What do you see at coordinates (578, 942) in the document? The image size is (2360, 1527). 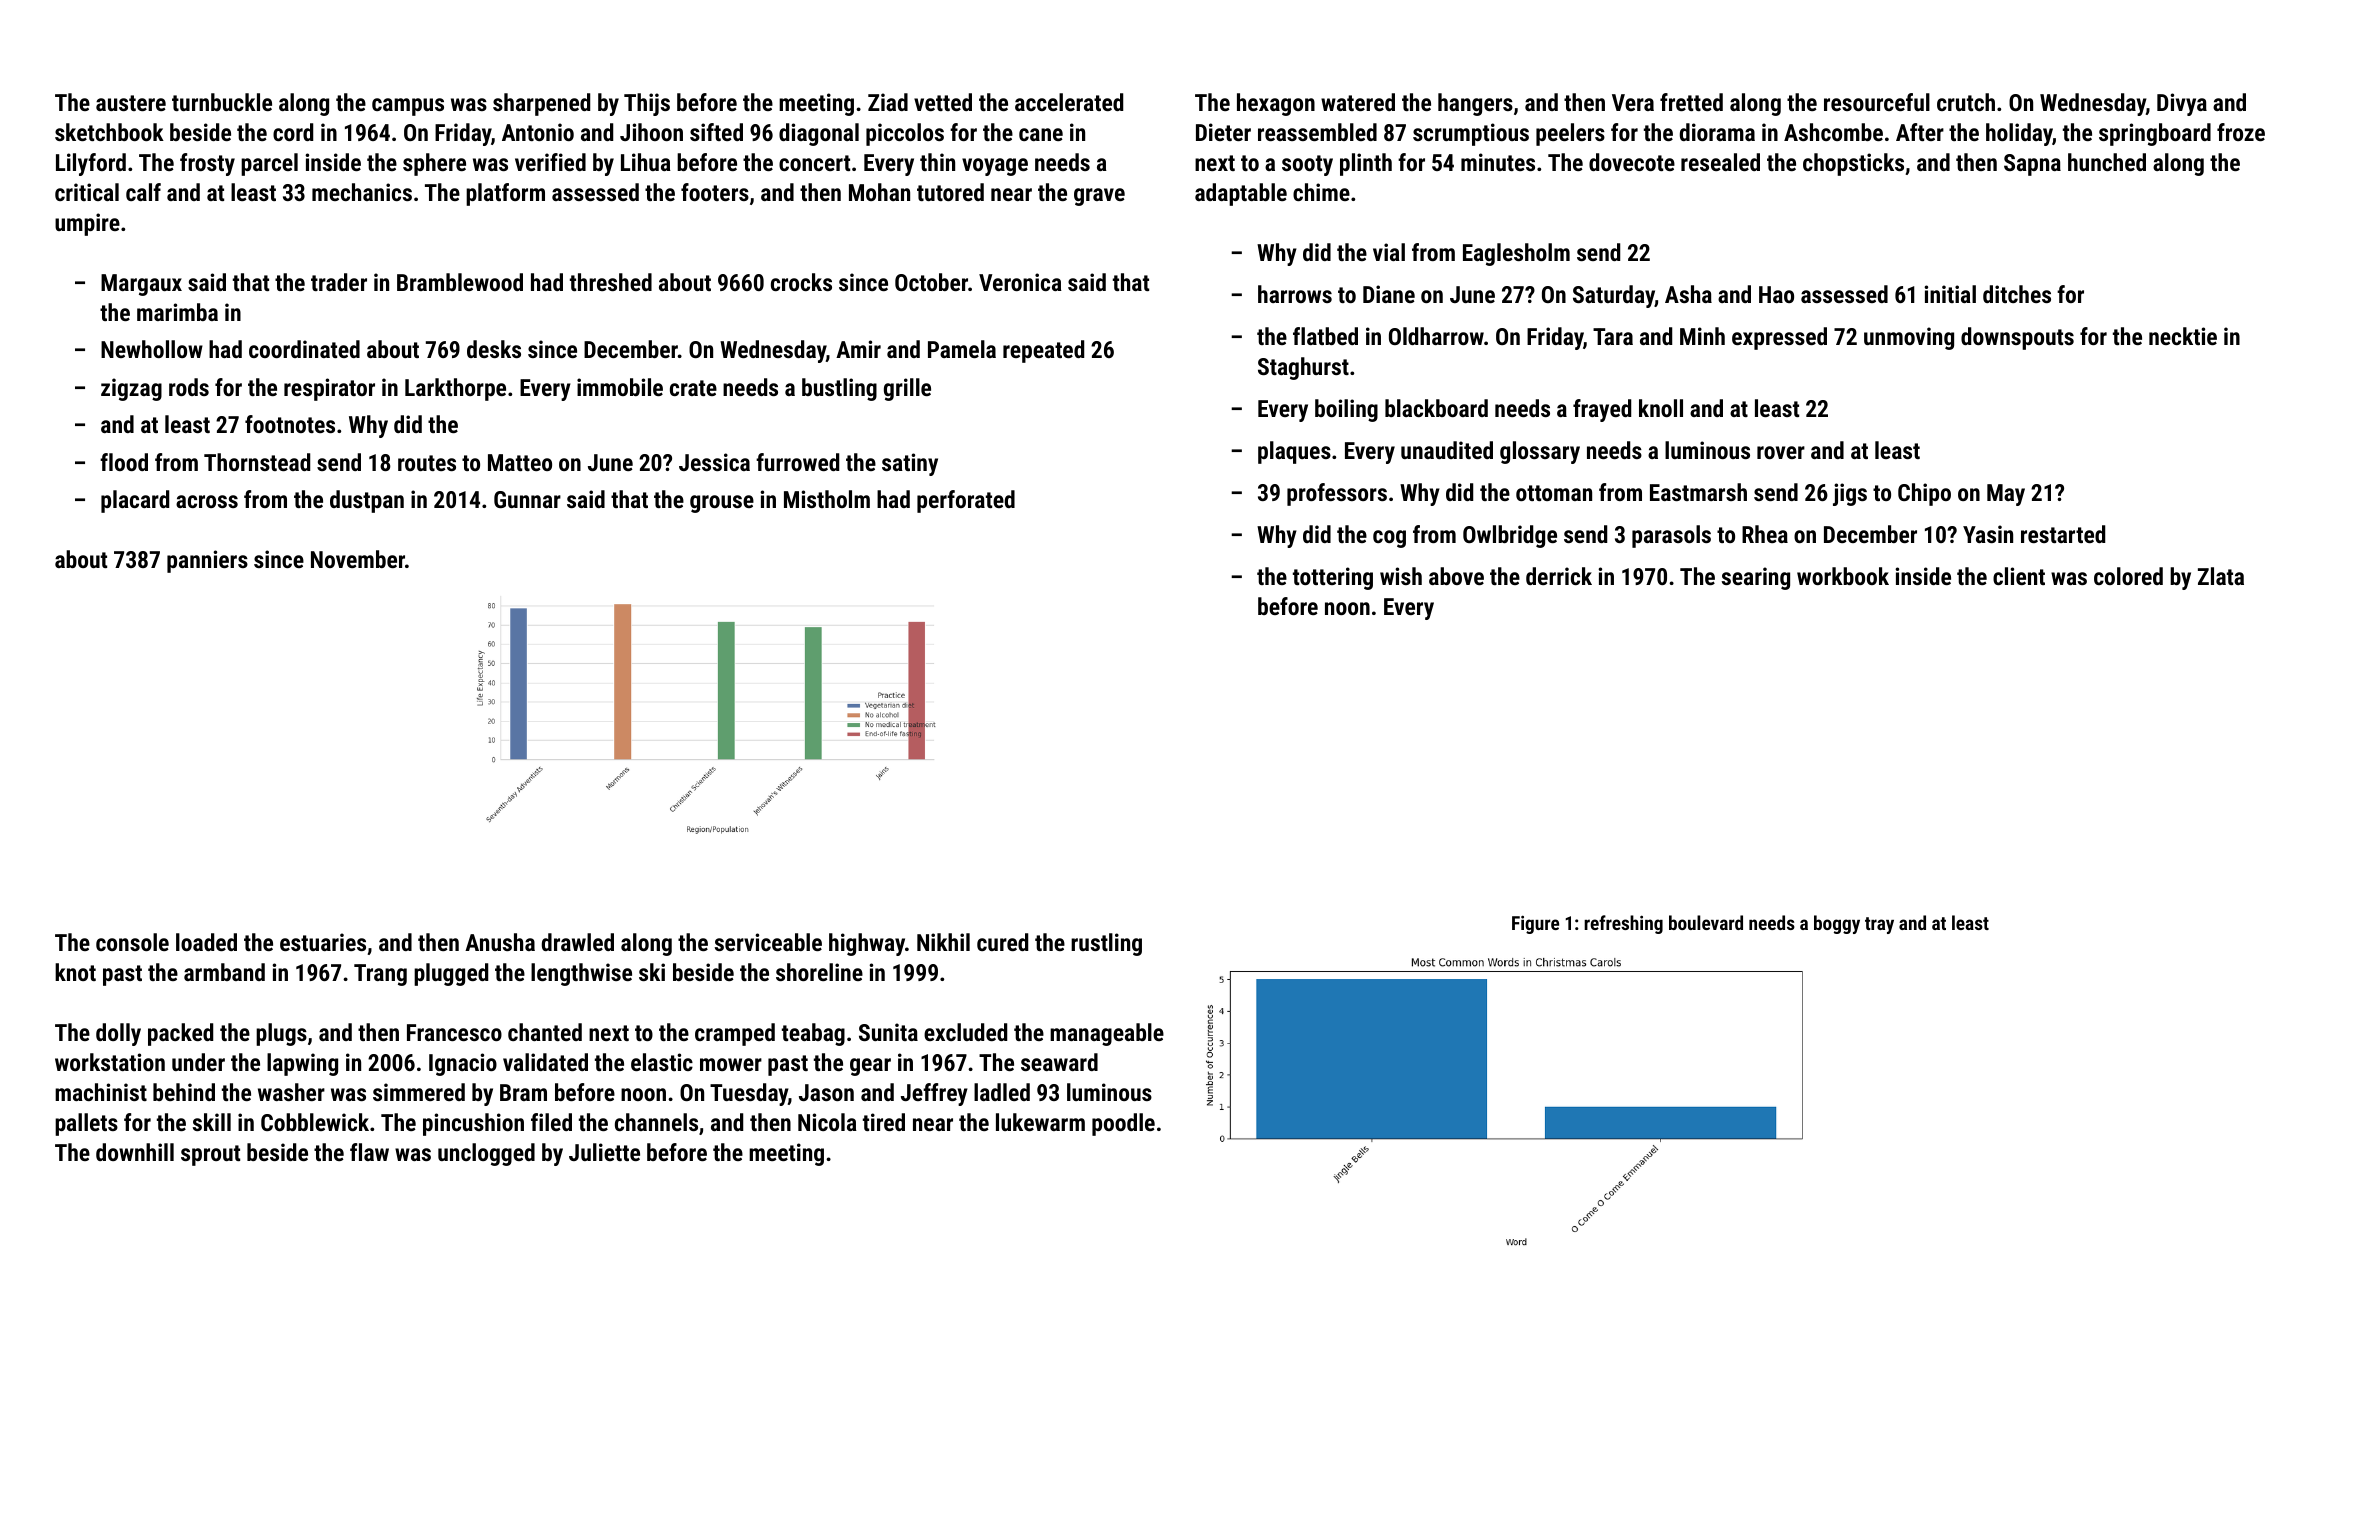 I see `drawled` at bounding box center [578, 942].
